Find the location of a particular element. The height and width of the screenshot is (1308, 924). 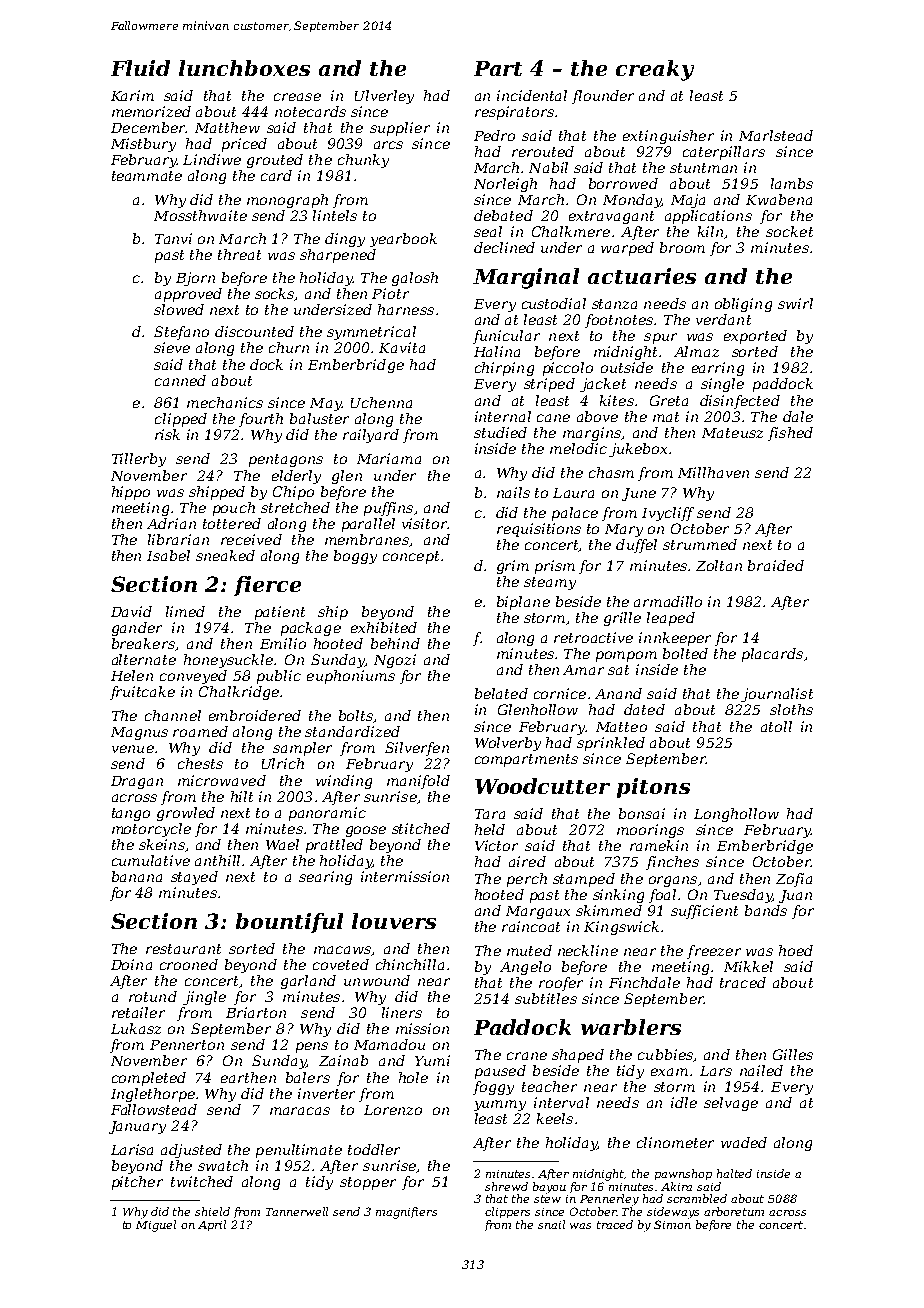

chinchilla is located at coordinates (410, 964).
